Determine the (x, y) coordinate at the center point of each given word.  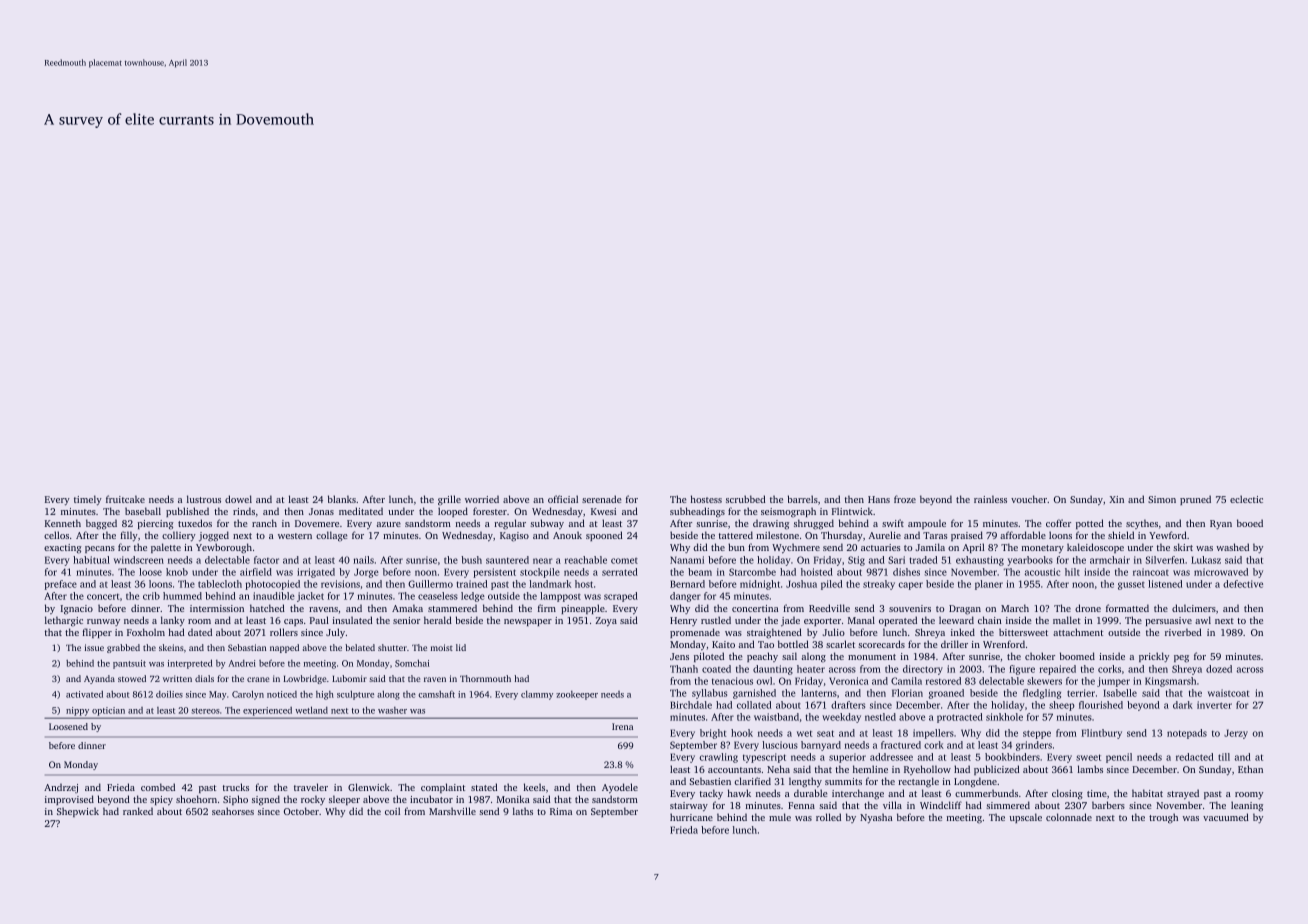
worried (482, 499)
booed (1250, 523)
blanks (342, 499)
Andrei (242, 663)
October (301, 811)
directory (923, 670)
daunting (773, 670)
